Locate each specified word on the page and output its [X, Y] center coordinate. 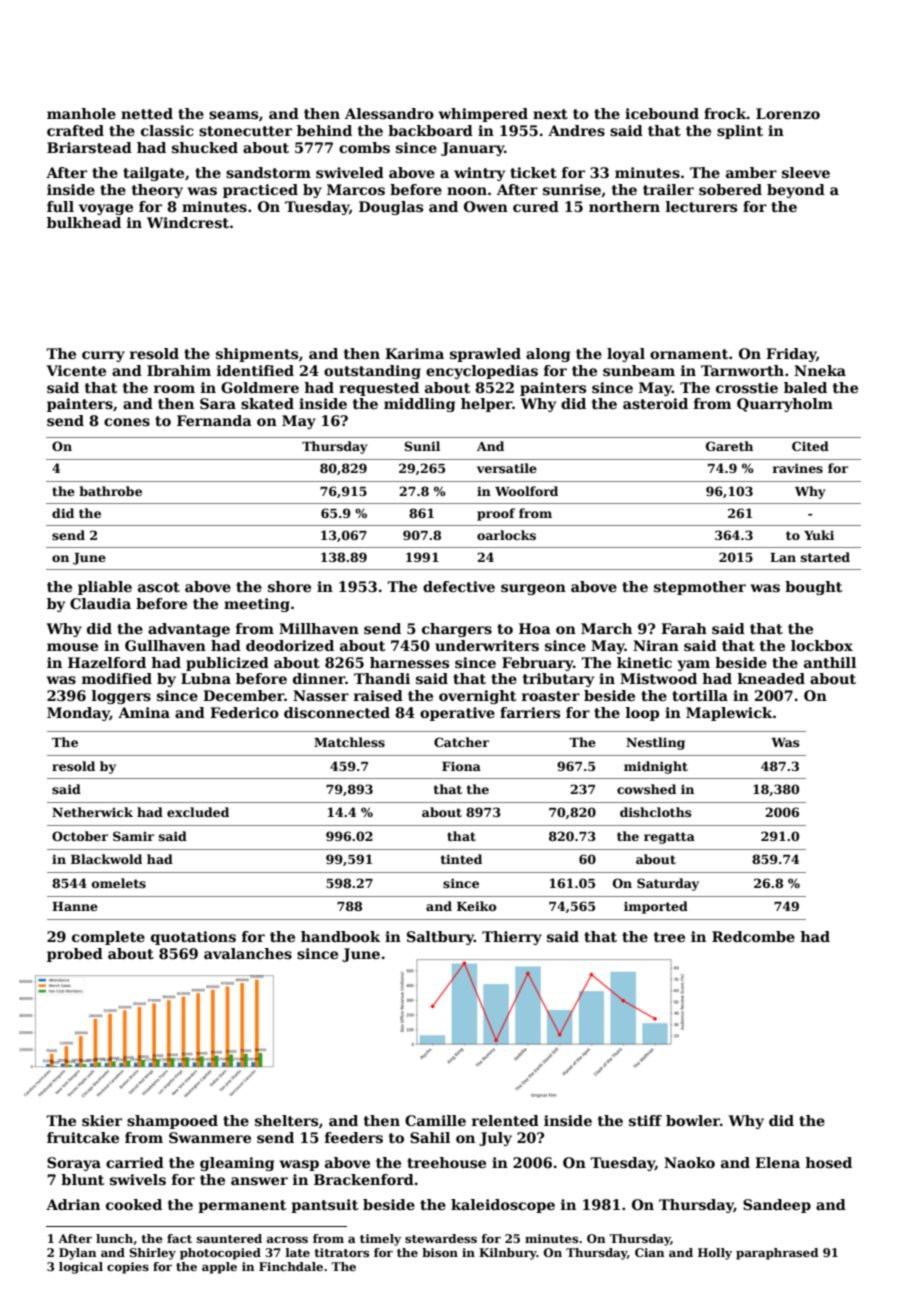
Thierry [512, 938]
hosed [828, 1162]
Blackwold [106, 859]
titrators [341, 1252]
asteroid [655, 403]
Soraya [74, 1164]
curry [103, 356]
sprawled [485, 355]
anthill [830, 662]
